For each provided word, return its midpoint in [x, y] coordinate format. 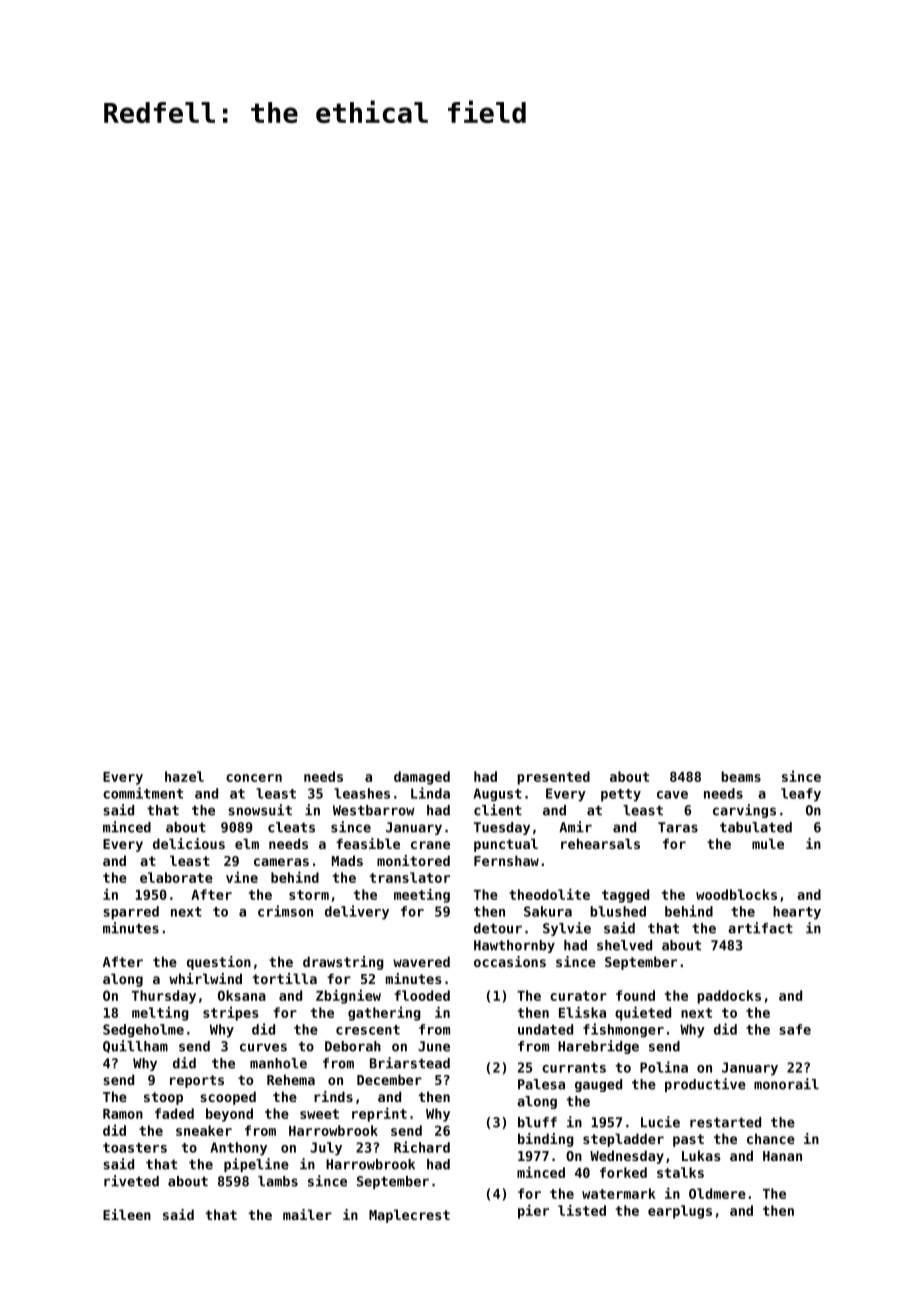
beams [741, 776]
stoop [163, 1098]
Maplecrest [409, 1216]
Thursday [164, 997]
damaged [422, 778]
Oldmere [717, 1193]
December [389, 1079]
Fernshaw [506, 860]
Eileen [127, 1214]
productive [705, 1085]
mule [768, 843]
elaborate [176, 877]
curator [578, 996]
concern [254, 778]
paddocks [729, 997]
